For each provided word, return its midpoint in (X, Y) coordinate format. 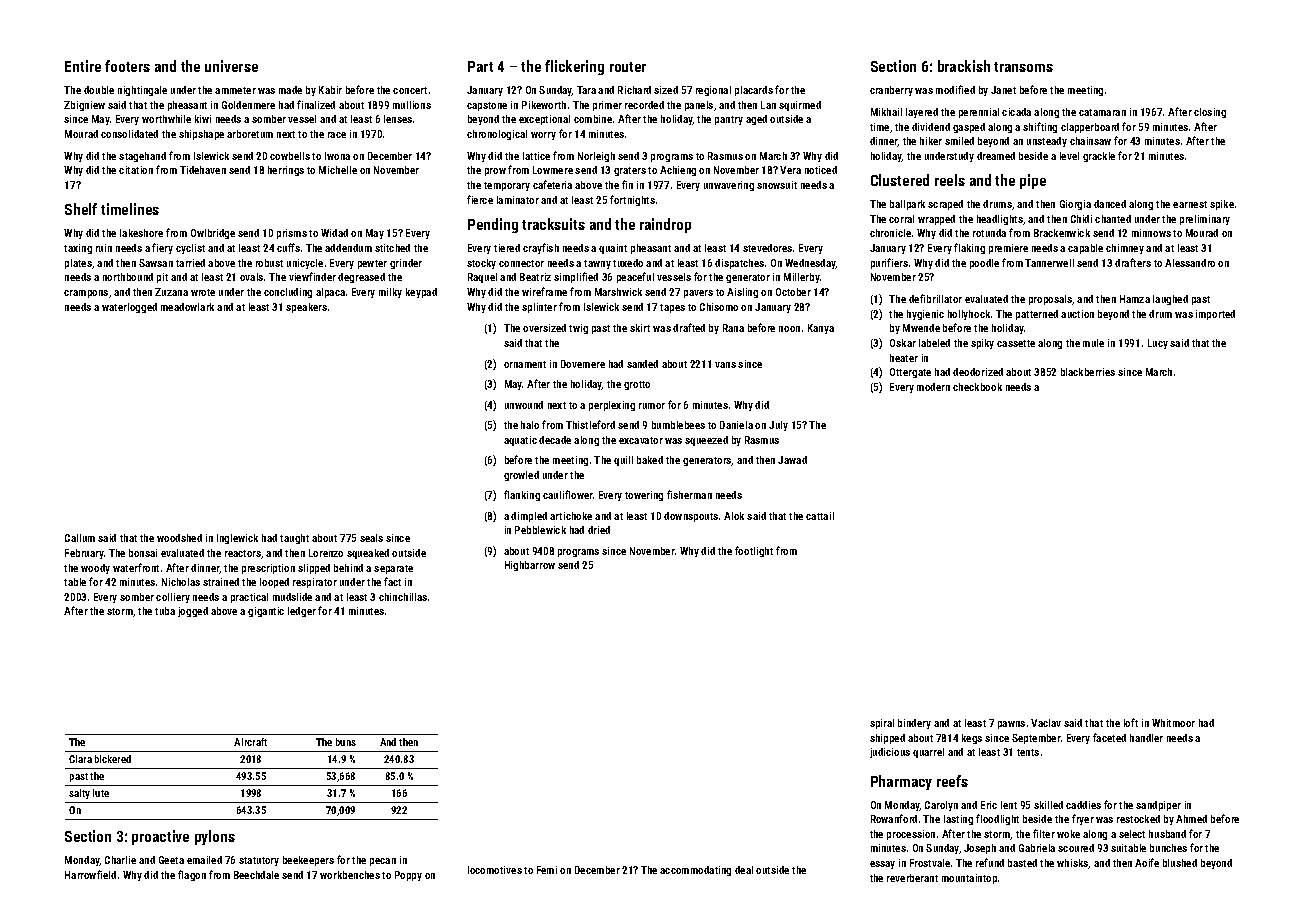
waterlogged (129, 308)
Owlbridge (213, 234)
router (628, 67)
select (1132, 834)
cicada (1016, 112)
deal (744, 870)
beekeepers (308, 861)
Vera (790, 170)
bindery (914, 724)
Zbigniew (84, 106)
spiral (882, 724)
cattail (820, 516)
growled (521, 476)
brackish (964, 66)
